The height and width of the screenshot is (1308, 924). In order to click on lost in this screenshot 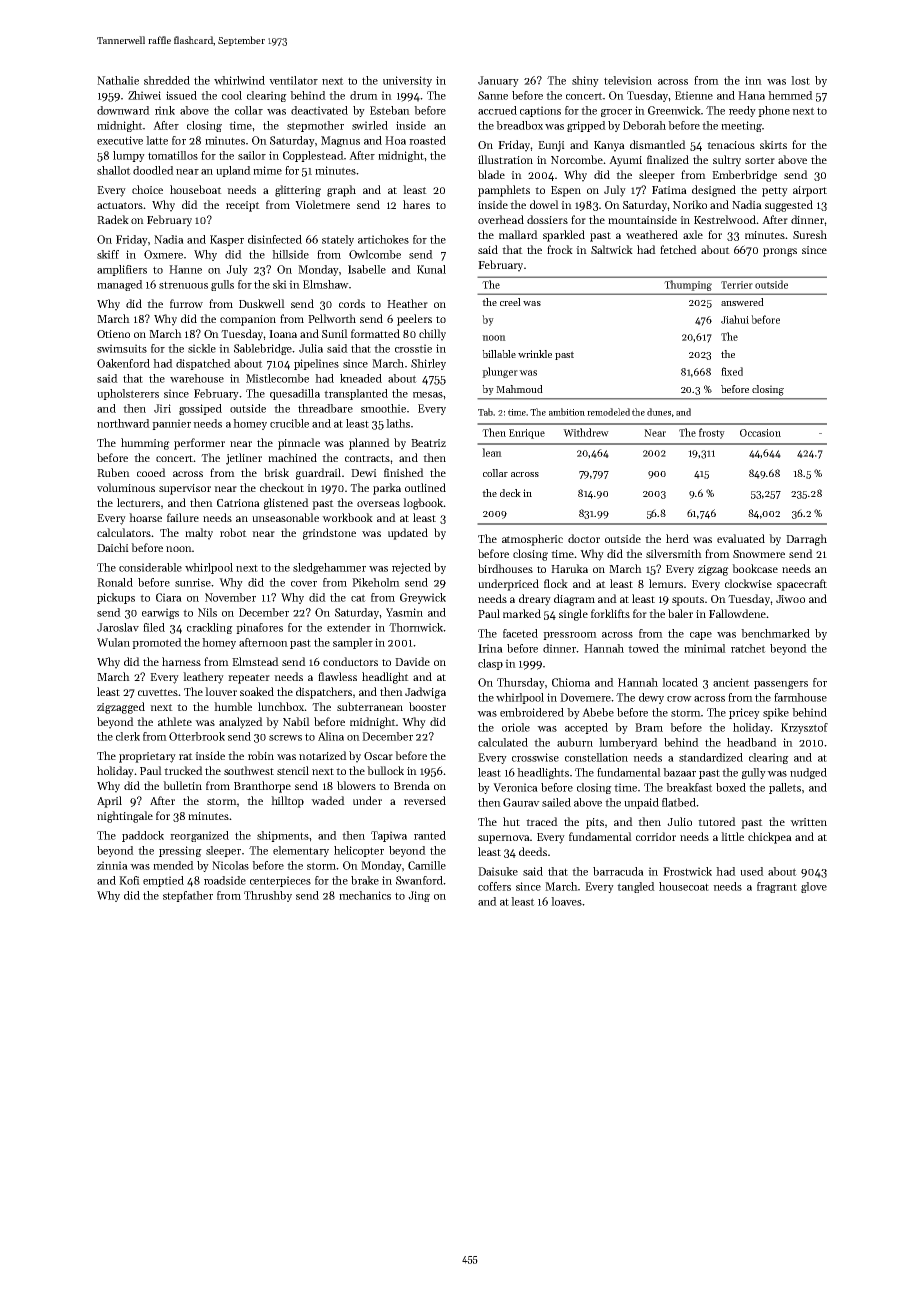, I will do `click(800, 80)`.
